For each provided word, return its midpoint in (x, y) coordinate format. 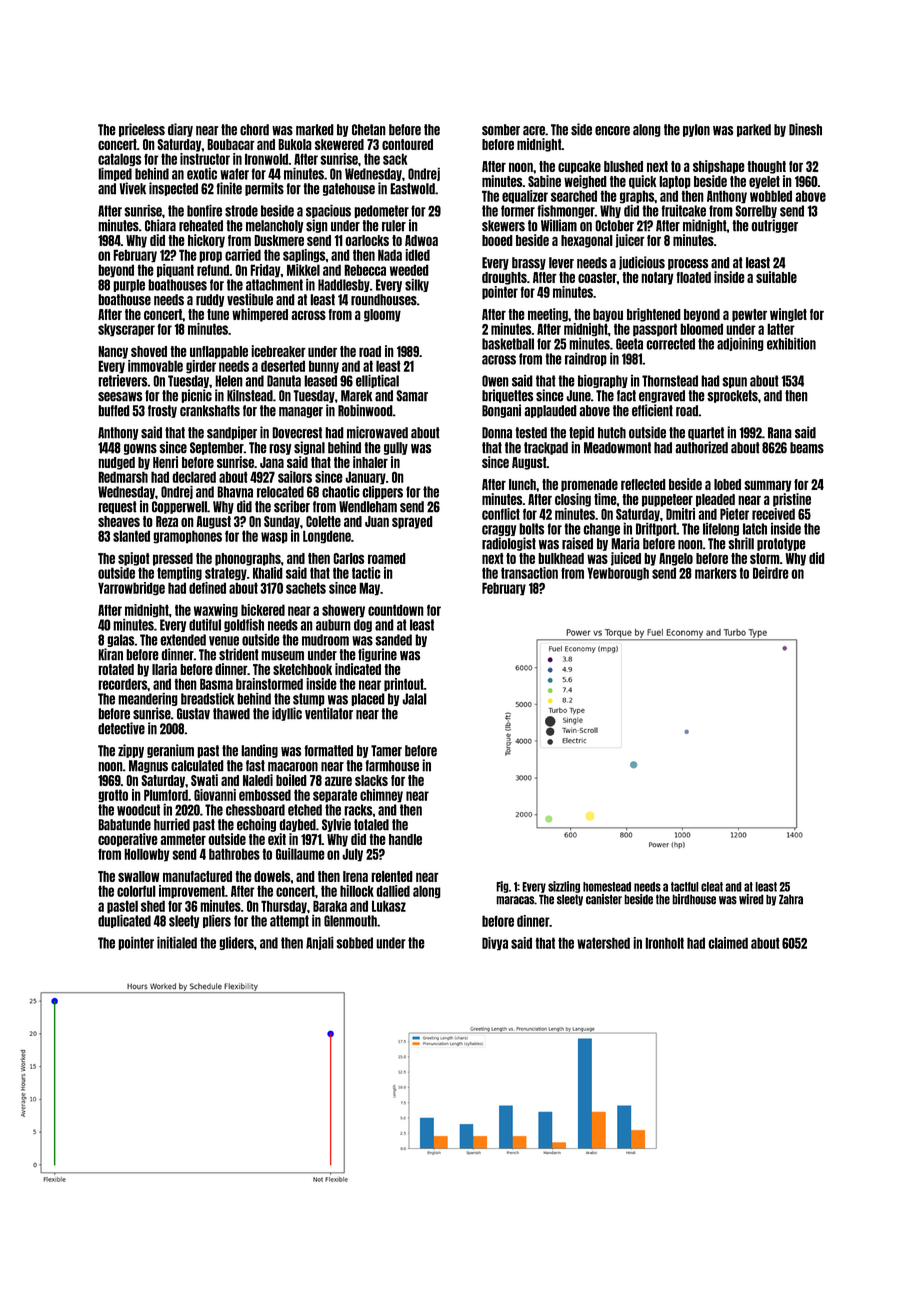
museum (282, 656)
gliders (236, 943)
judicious (642, 263)
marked (315, 130)
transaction (529, 573)
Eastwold (412, 189)
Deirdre (771, 573)
